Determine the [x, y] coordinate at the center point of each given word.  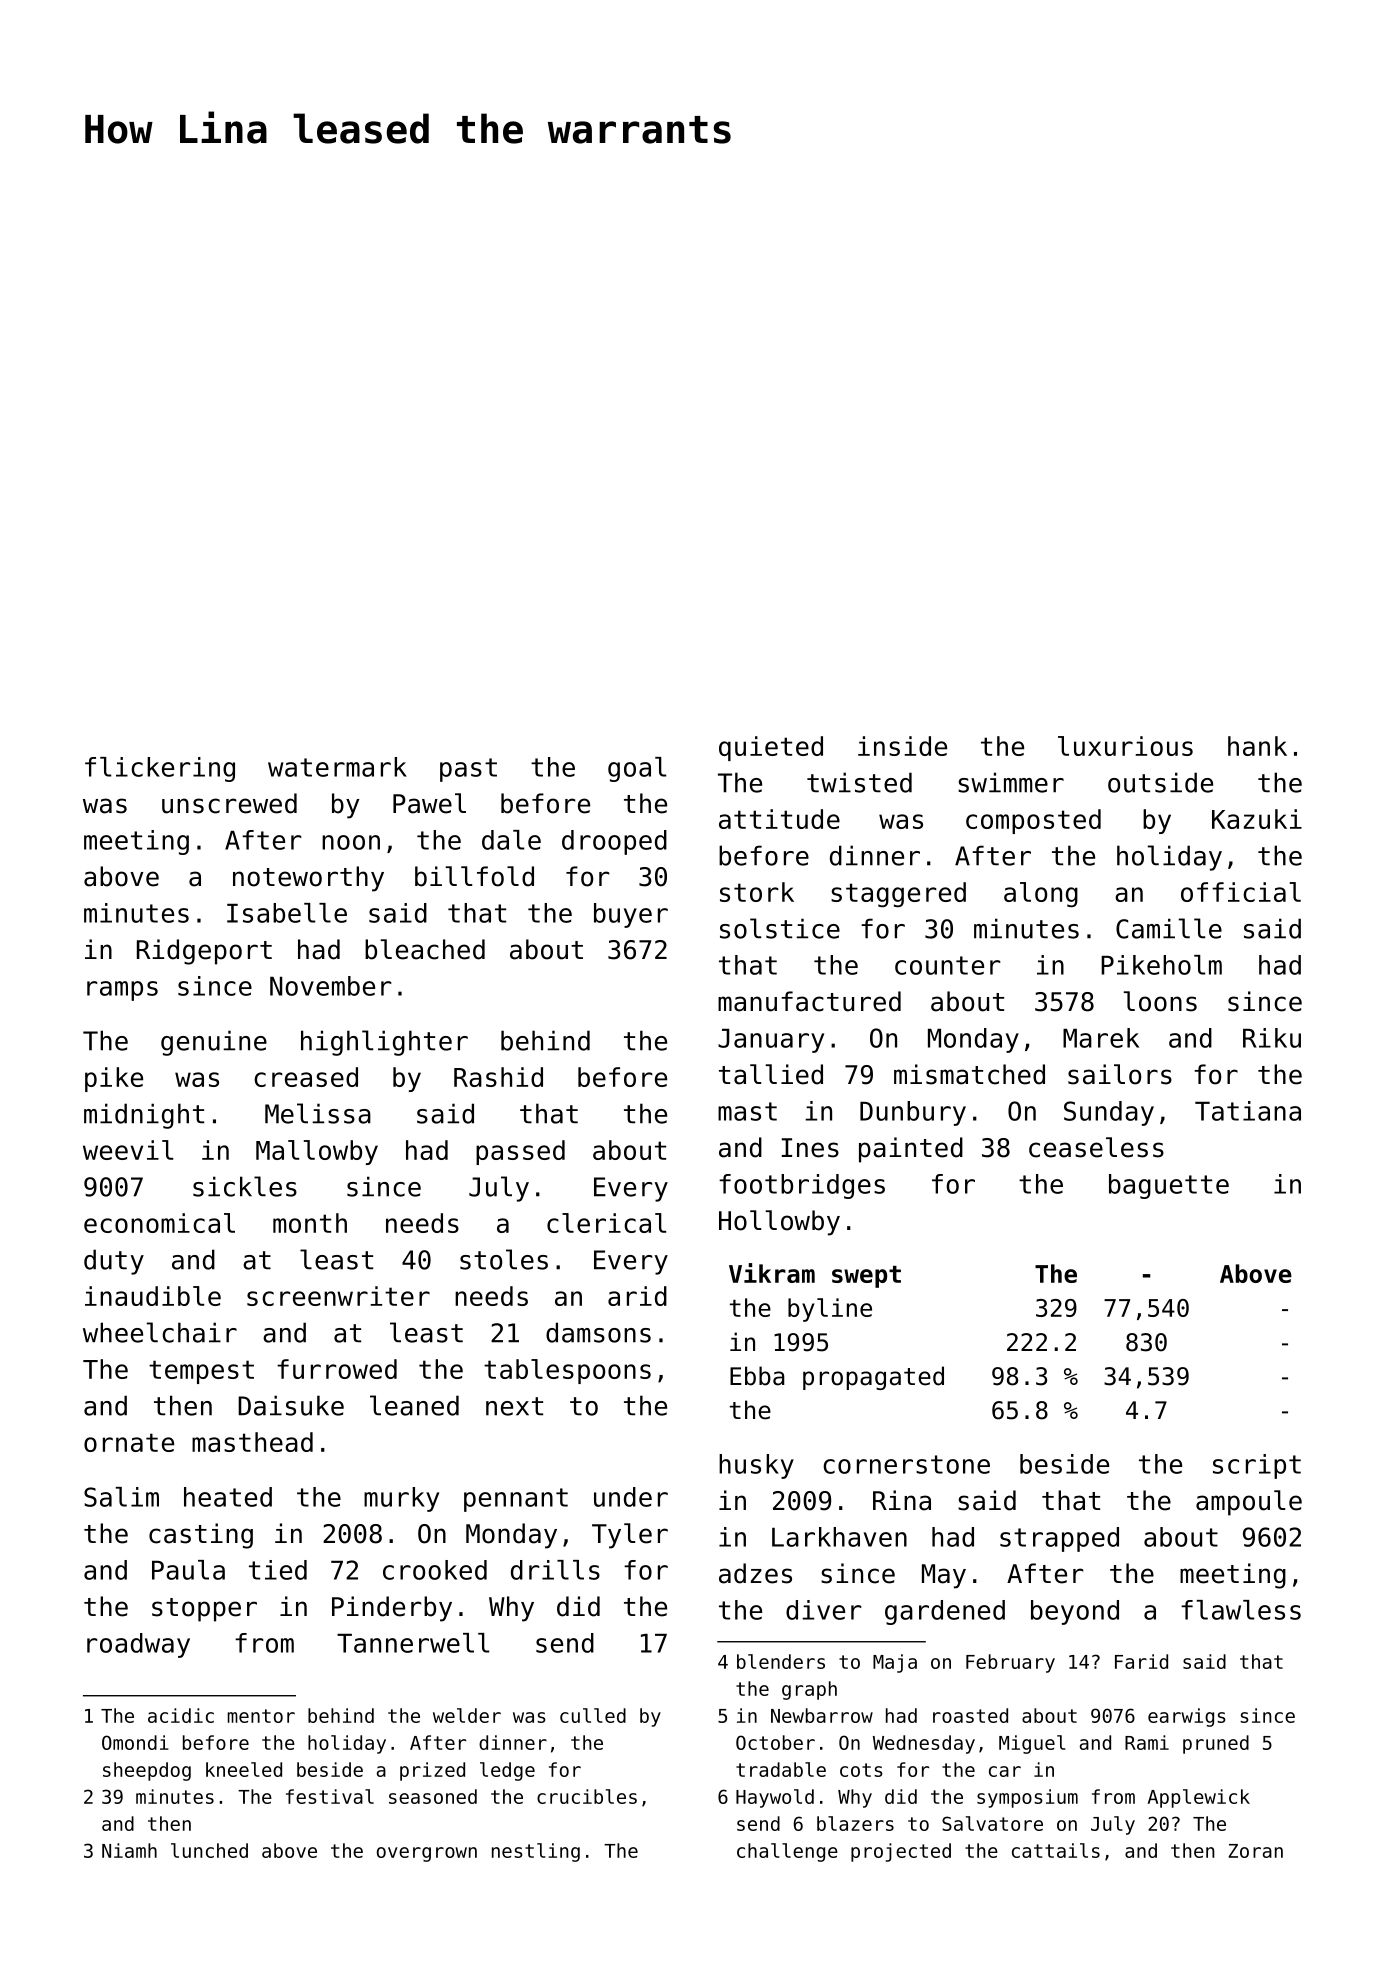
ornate [129, 1442]
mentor [261, 1716]
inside [902, 746]
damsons [598, 1332]
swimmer [1011, 782]
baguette [1169, 1186]
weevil [128, 1150]
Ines [810, 1148]
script [1257, 1466]
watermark [337, 767]
